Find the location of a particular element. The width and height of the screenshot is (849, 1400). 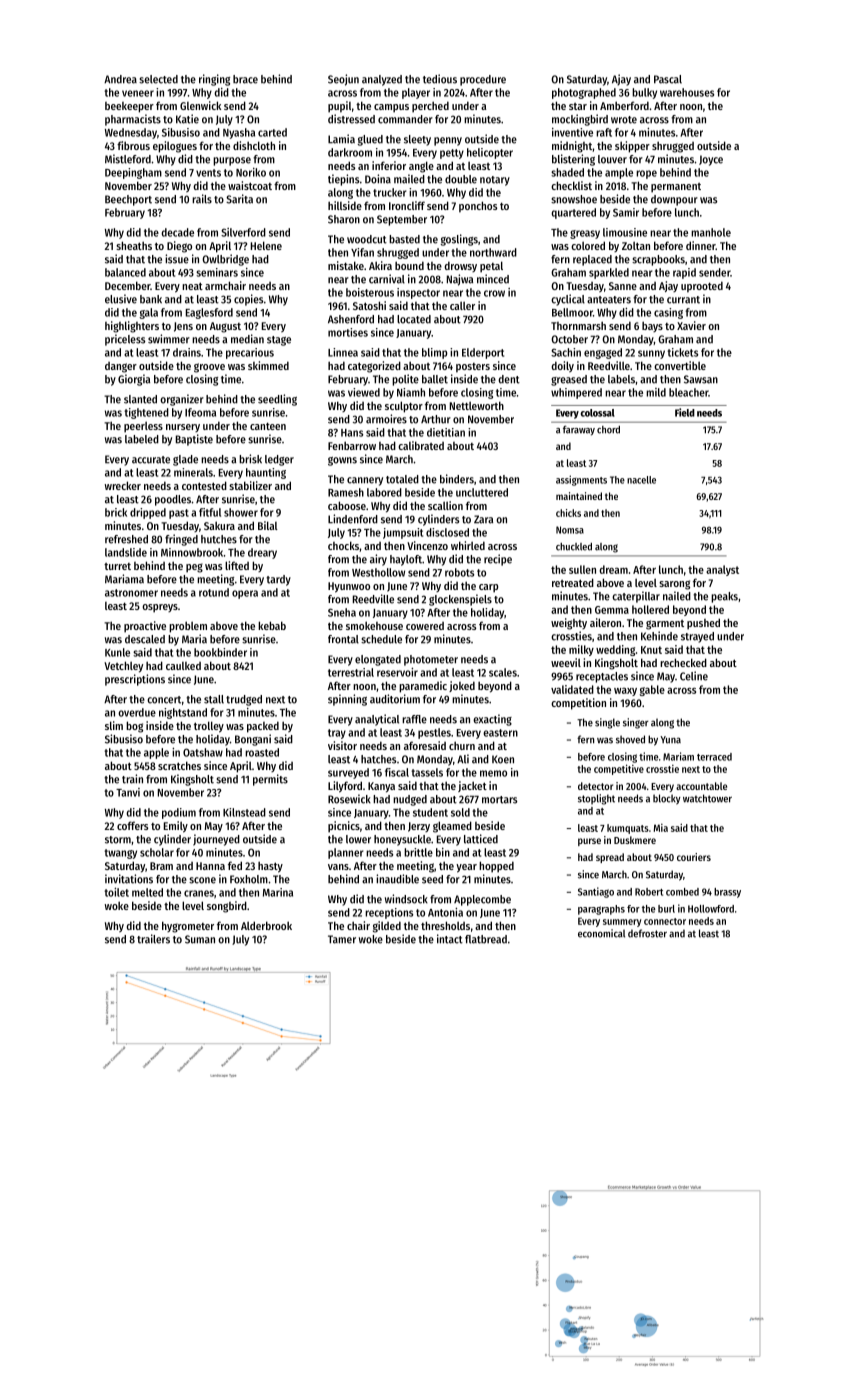

bound is located at coordinates (409, 265).
